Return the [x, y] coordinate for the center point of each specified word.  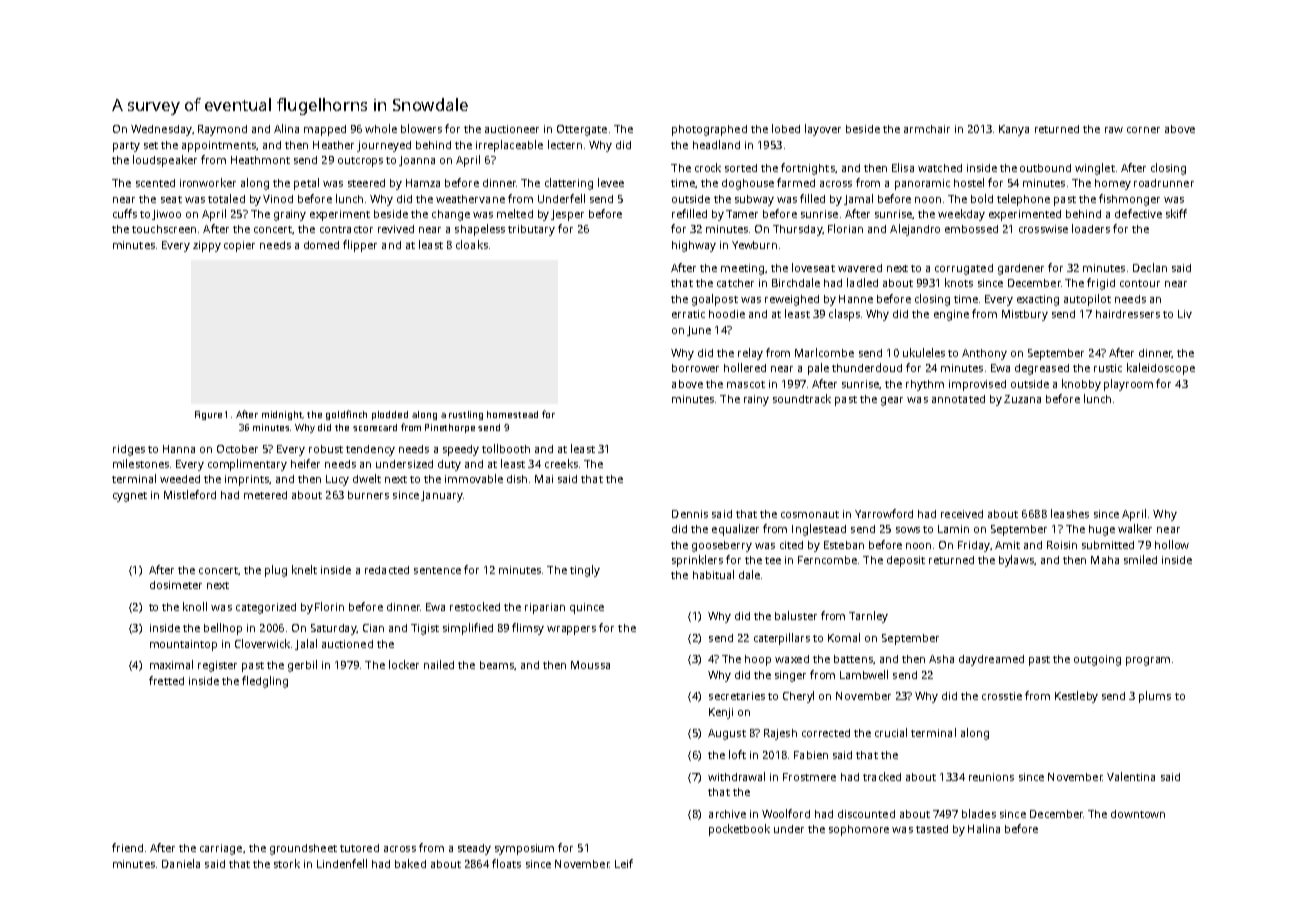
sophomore [859, 830]
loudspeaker [165, 161]
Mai [544, 479]
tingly [585, 571]
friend [127, 847]
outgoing [1097, 660]
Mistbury [1025, 315]
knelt [304, 569]
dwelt [367, 478]
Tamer [742, 214]
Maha [1105, 560]
